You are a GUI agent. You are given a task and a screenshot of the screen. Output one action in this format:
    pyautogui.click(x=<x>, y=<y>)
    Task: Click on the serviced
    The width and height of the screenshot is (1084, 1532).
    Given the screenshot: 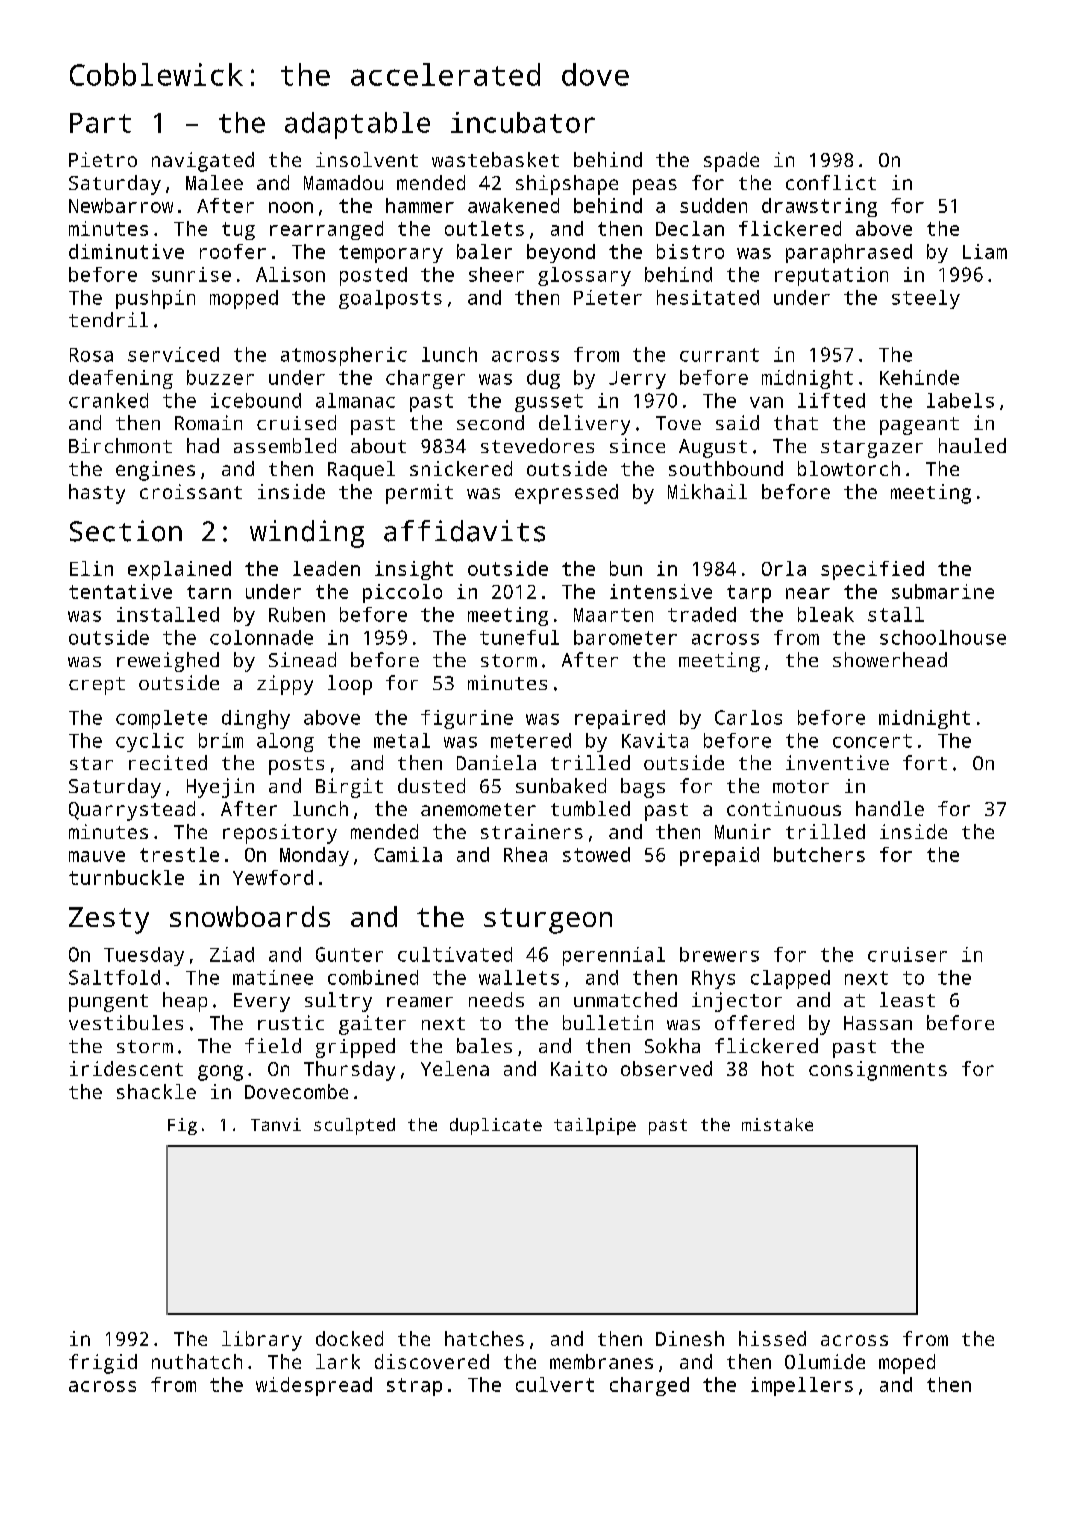 What is the action you would take?
    pyautogui.click(x=173, y=354)
